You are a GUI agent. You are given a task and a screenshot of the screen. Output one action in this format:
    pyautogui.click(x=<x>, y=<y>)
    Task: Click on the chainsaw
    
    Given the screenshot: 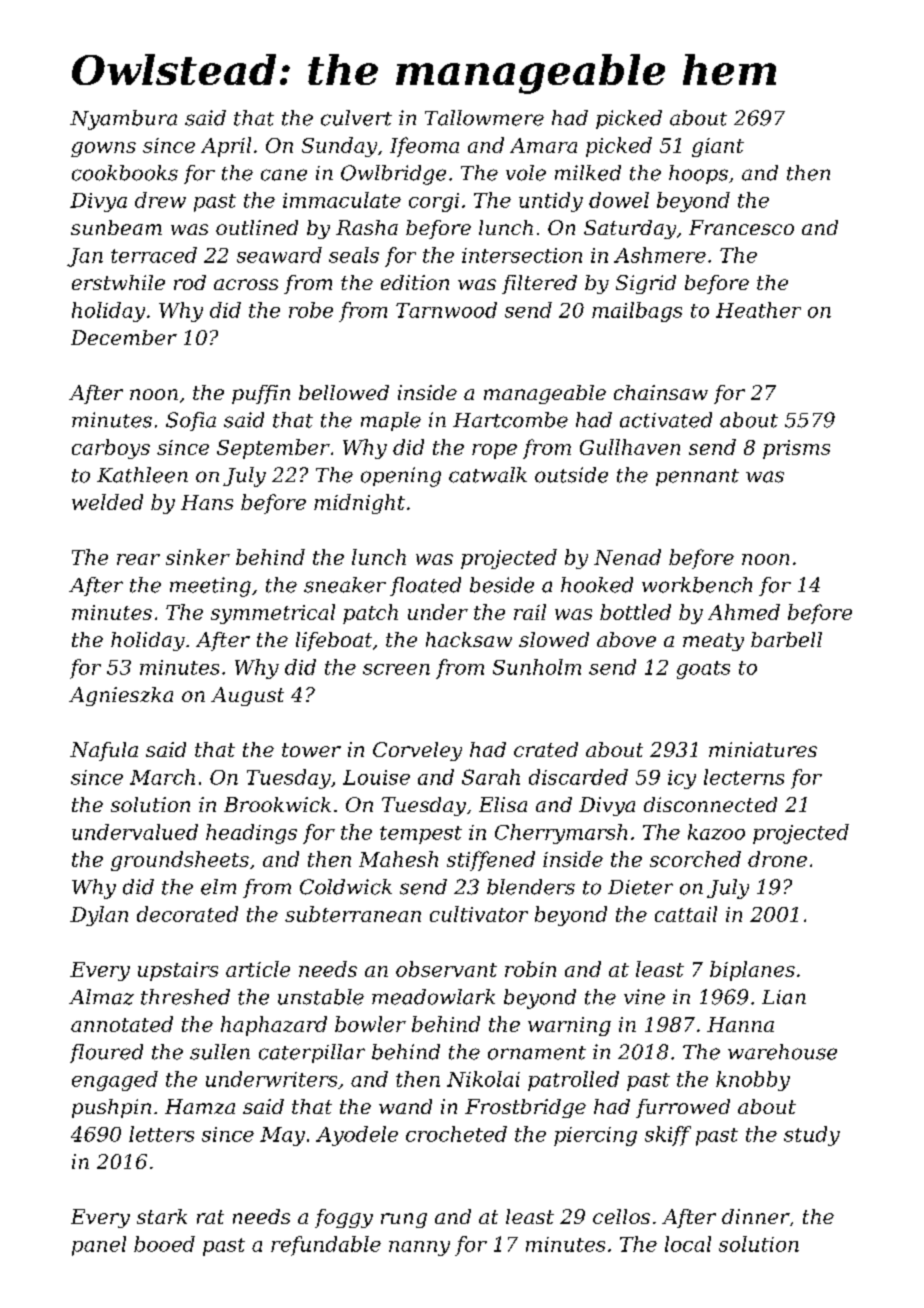 What is the action you would take?
    pyautogui.click(x=661, y=392)
